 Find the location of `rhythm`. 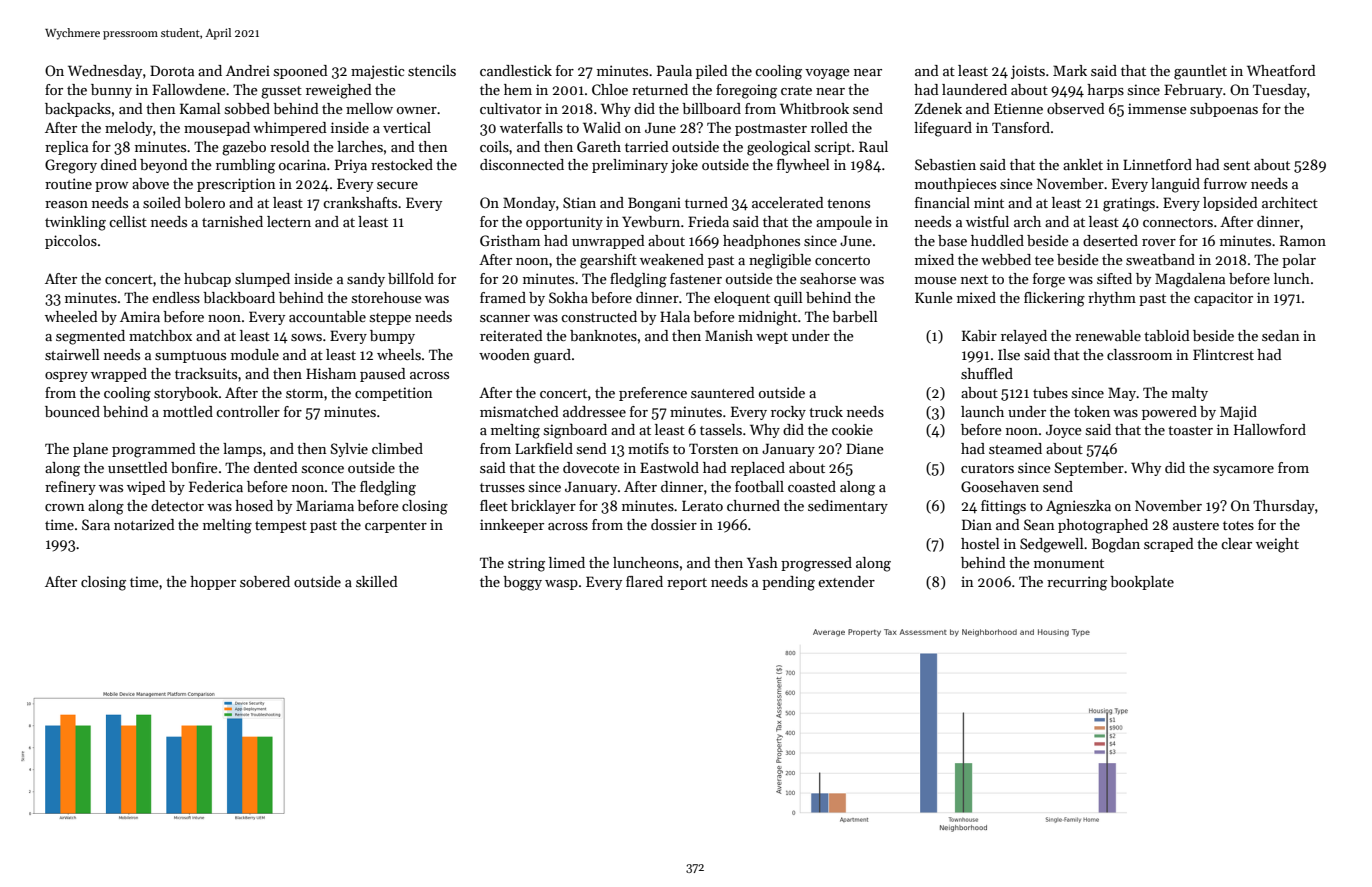

rhythm is located at coordinates (1112, 299).
